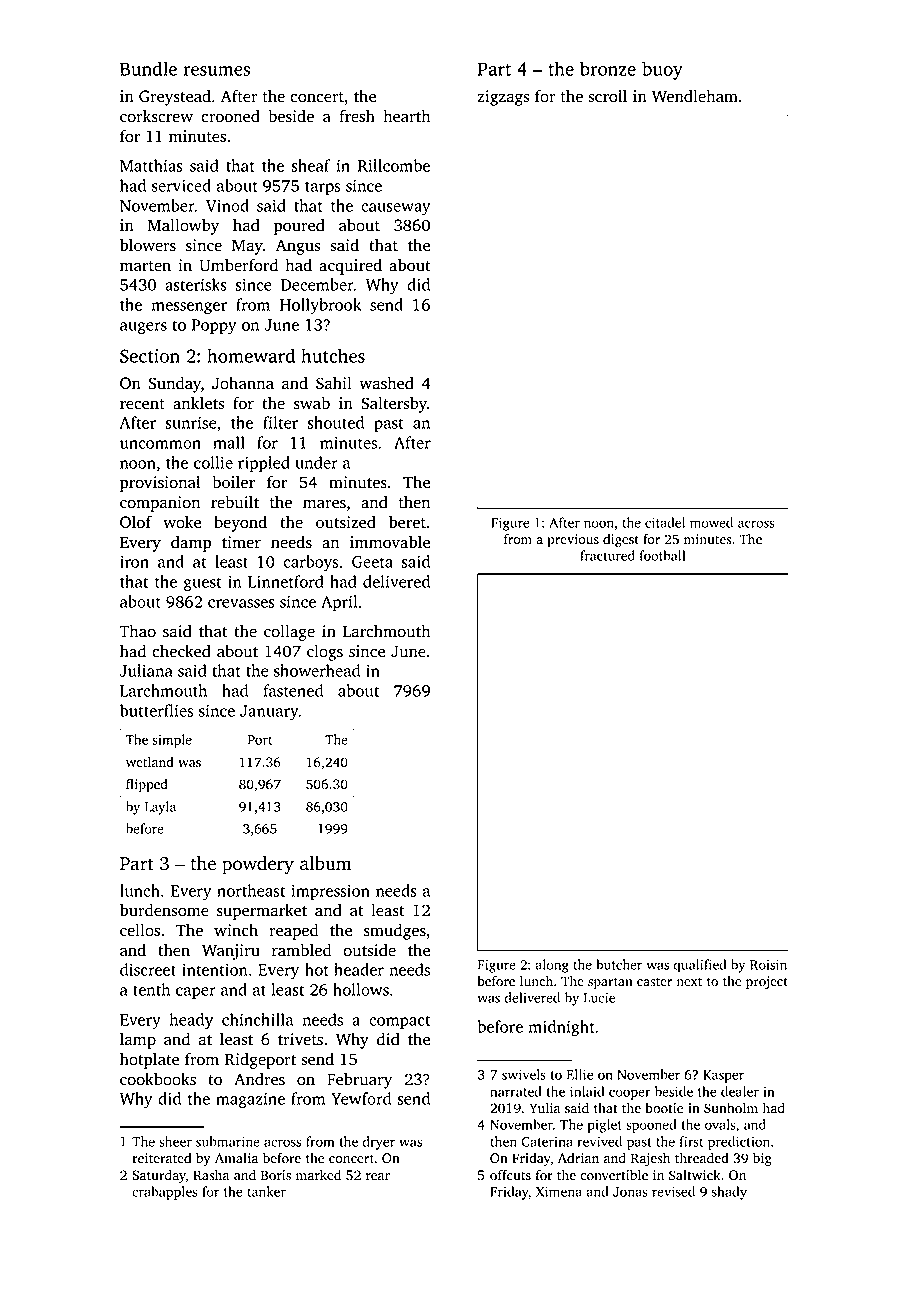 The height and width of the document is (1316, 908). I want to click on Bundle, so click(148, 68).
